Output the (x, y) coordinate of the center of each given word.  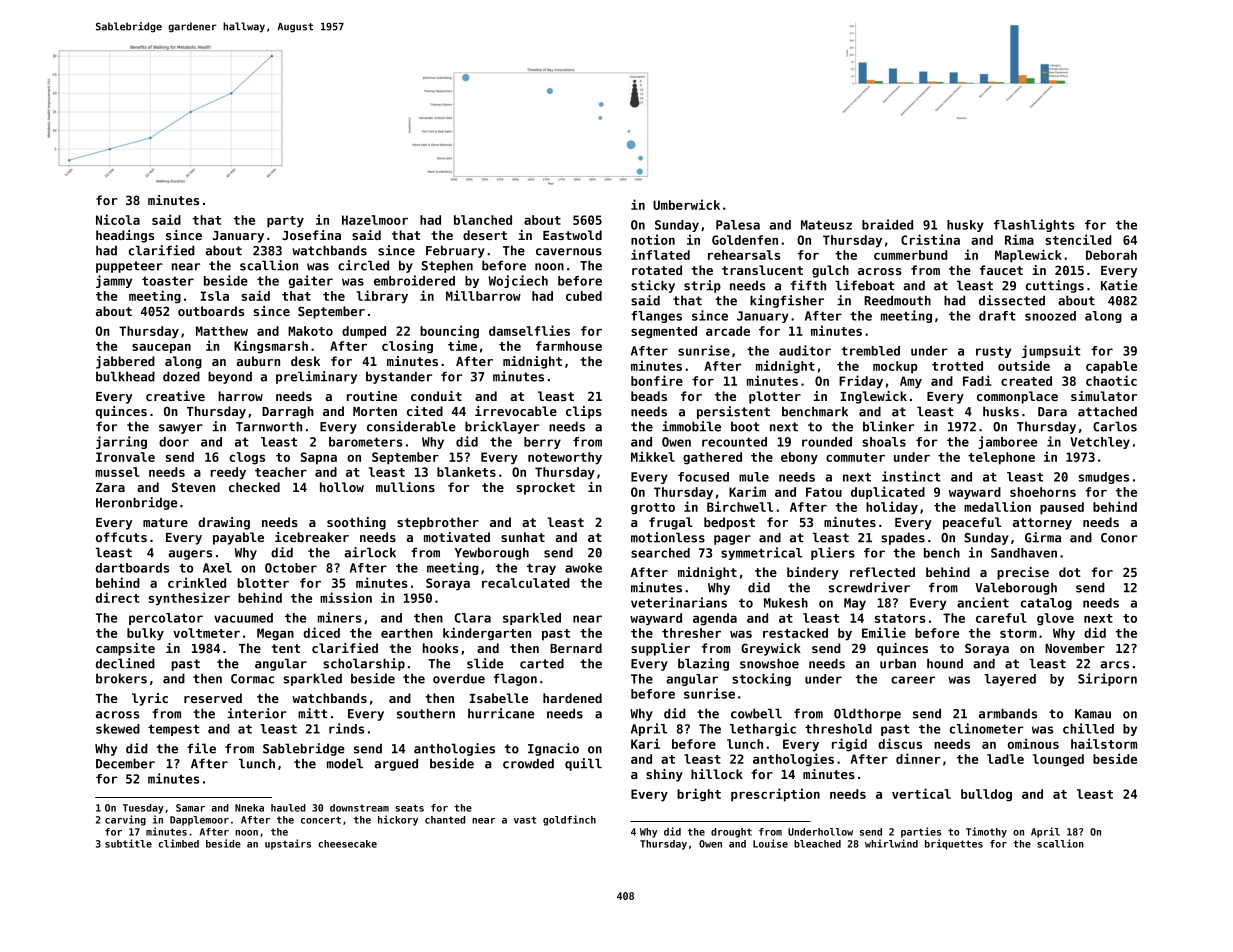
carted (542, 663)
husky (965, 226)
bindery (813, 573)
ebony (799, 458)
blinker (888, 426)
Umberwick (686, 204)
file (201, 748)
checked (254, 487)
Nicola (118, 219)
